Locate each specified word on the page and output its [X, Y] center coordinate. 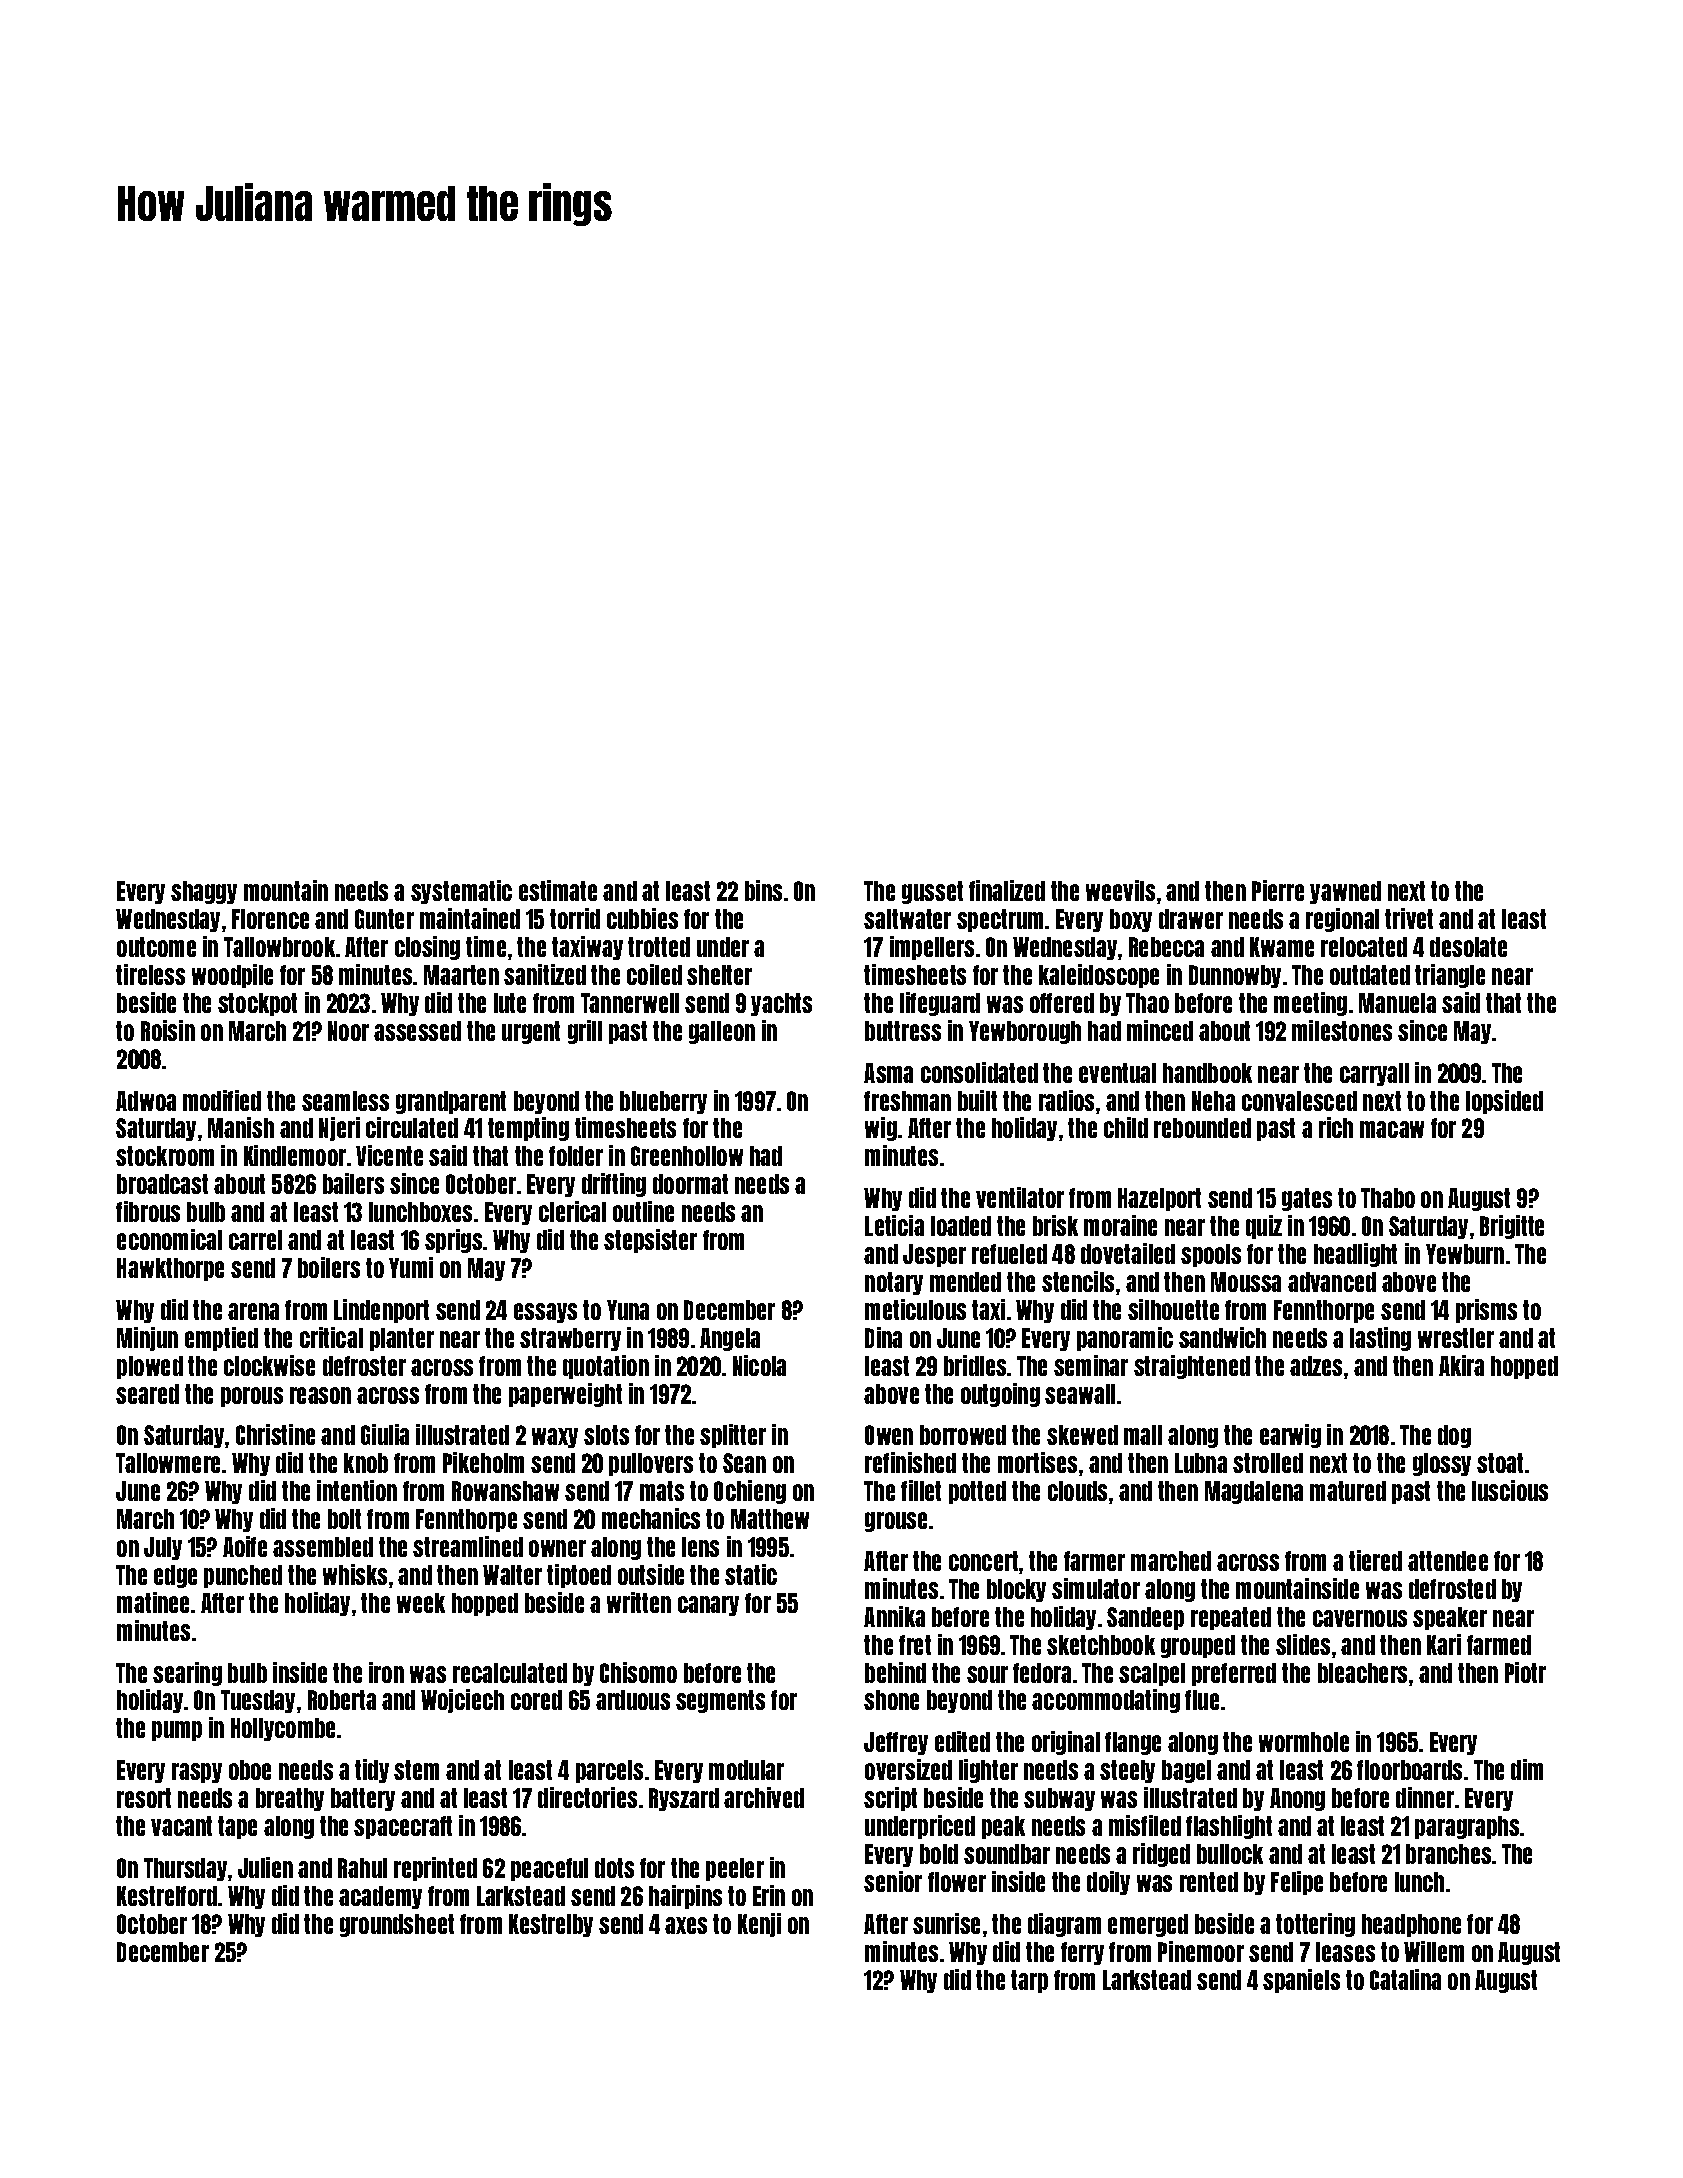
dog [1454, 1436]
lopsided [1504, 1102]
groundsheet [397, 1925]
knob [366, 1463]
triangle [1450, 976]
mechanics [651, 1518]
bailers [353, 1183]
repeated [1231, 1618]
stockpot [257, 1004]
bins [763, 890]
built [977, 1100]
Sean [744, 1463]
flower [957, 1882]
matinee [153, 1602]
